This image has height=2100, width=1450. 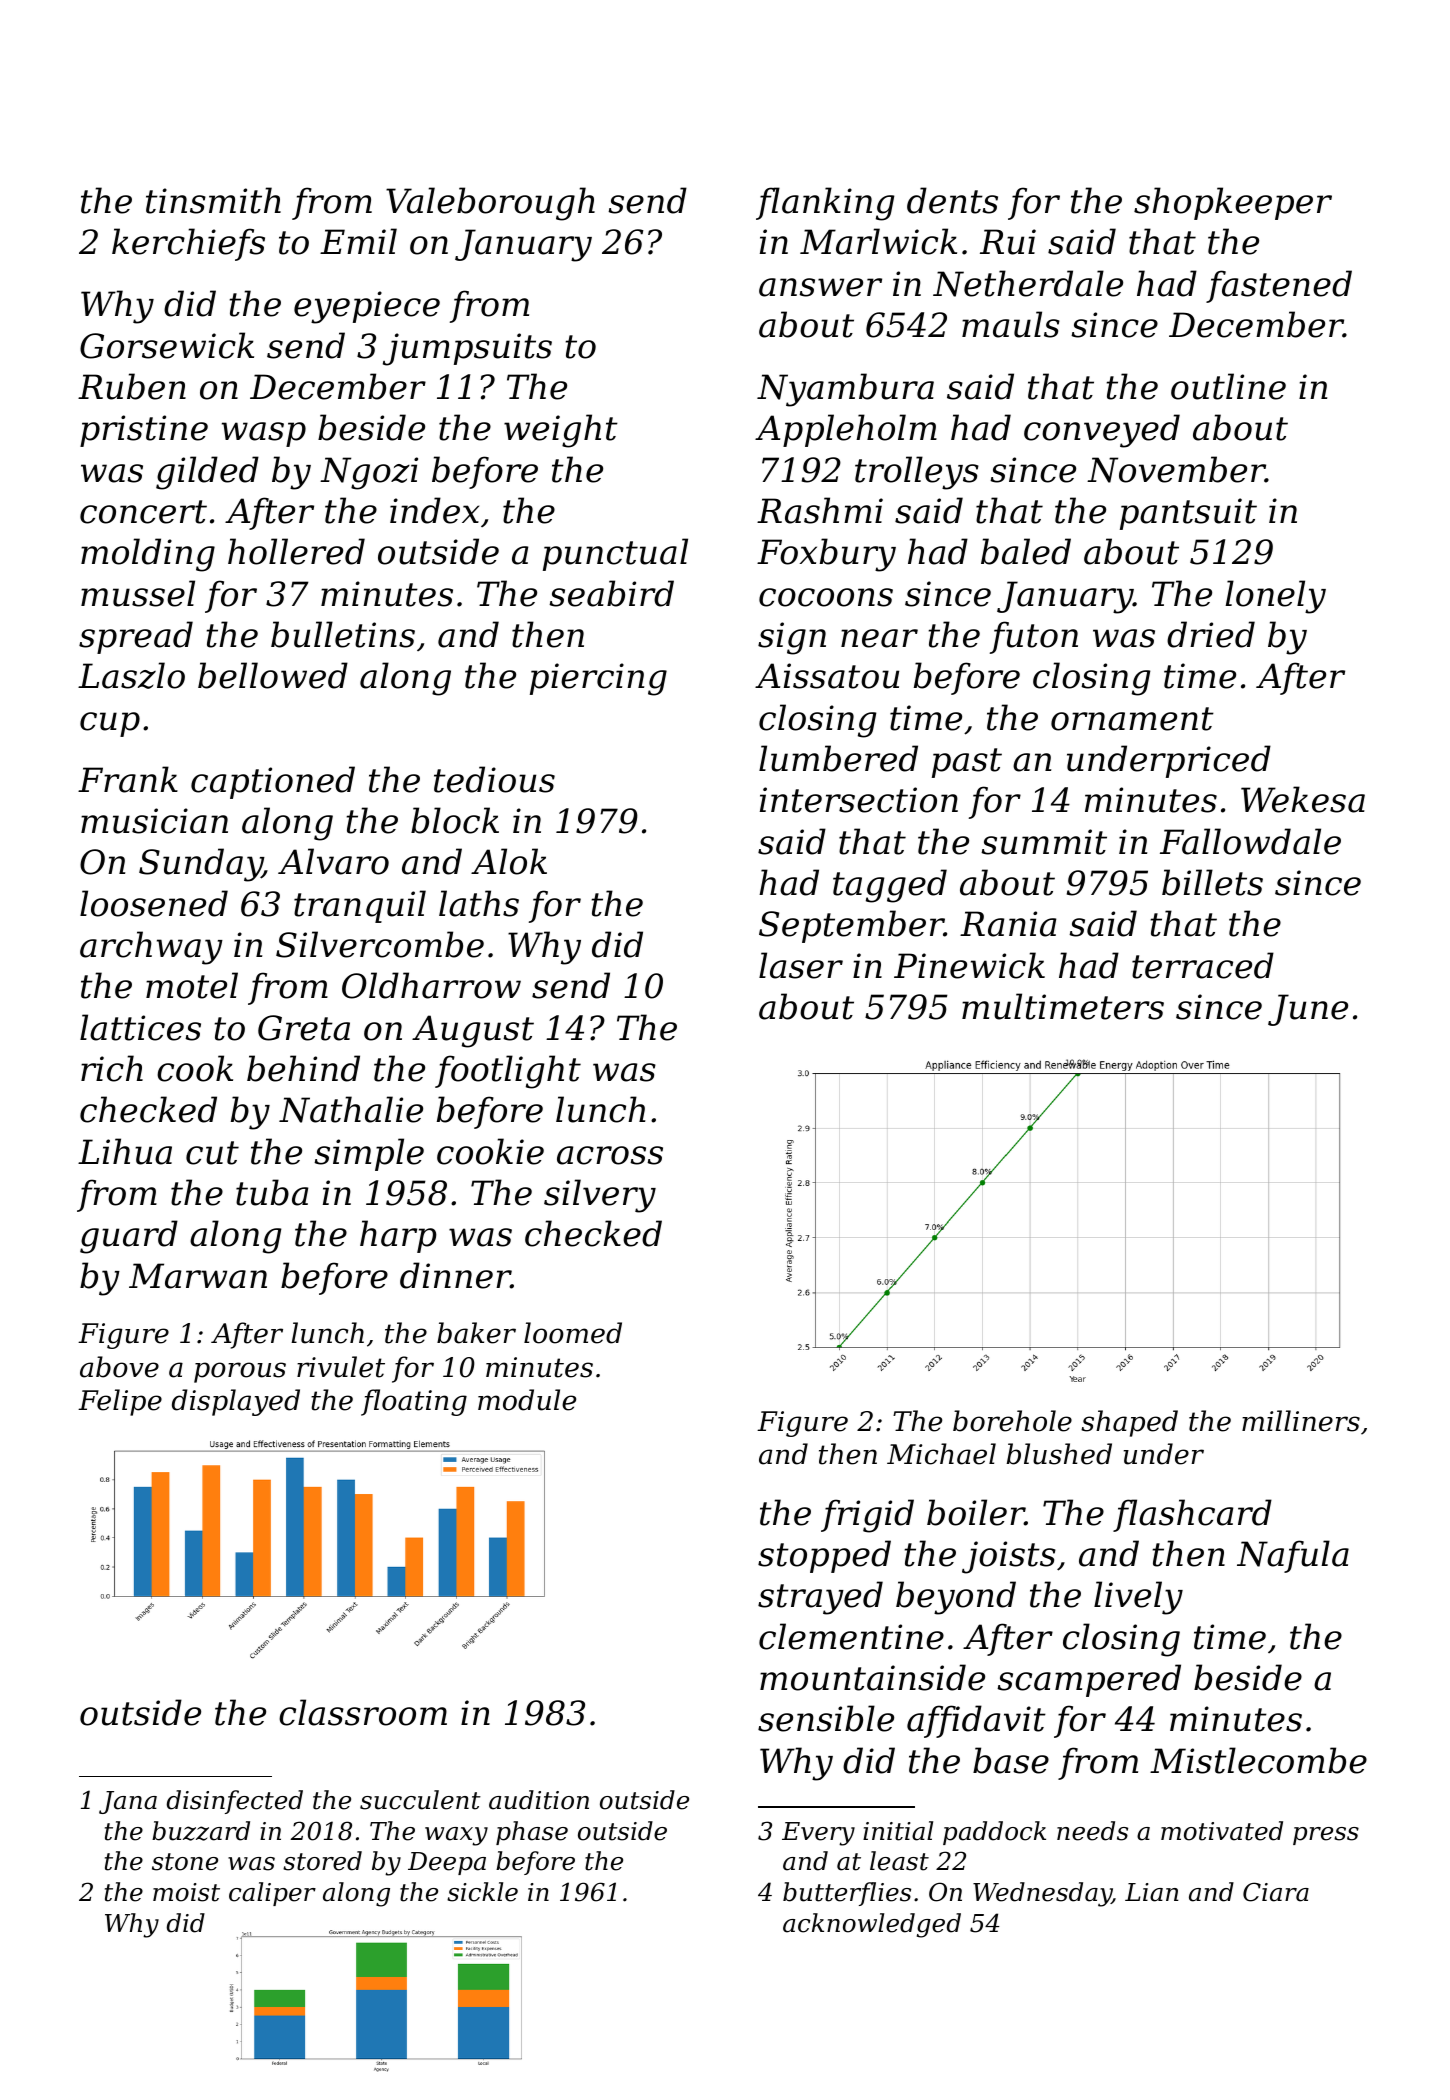 What do you see at coordinates (1279, 286) in the image?
I see `fastened` at bounding box center [1279, 286].
